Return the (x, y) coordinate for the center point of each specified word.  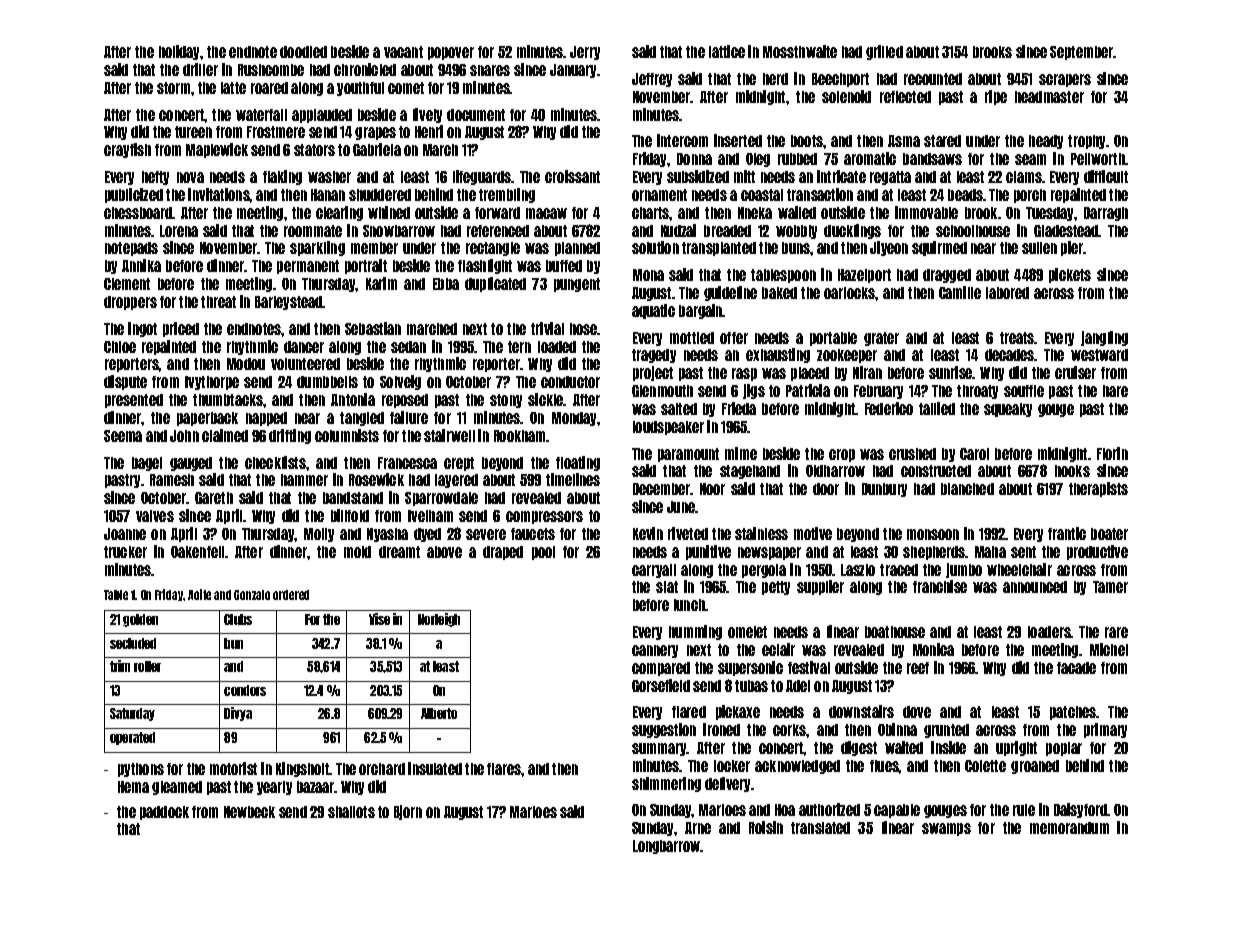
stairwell (449, 435)
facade (1076, 668)
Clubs (238, 619)
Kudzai (678, 230)
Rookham (519, 436)
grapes (375, 133)
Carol (974, 454)
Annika (141, 265)
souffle (1024, 391)
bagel (147, 464)
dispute (125, 382)
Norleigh (439, 620)
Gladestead (1066, 231)
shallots (351, 812)
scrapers (1065, 80)
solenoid (846, 96)
